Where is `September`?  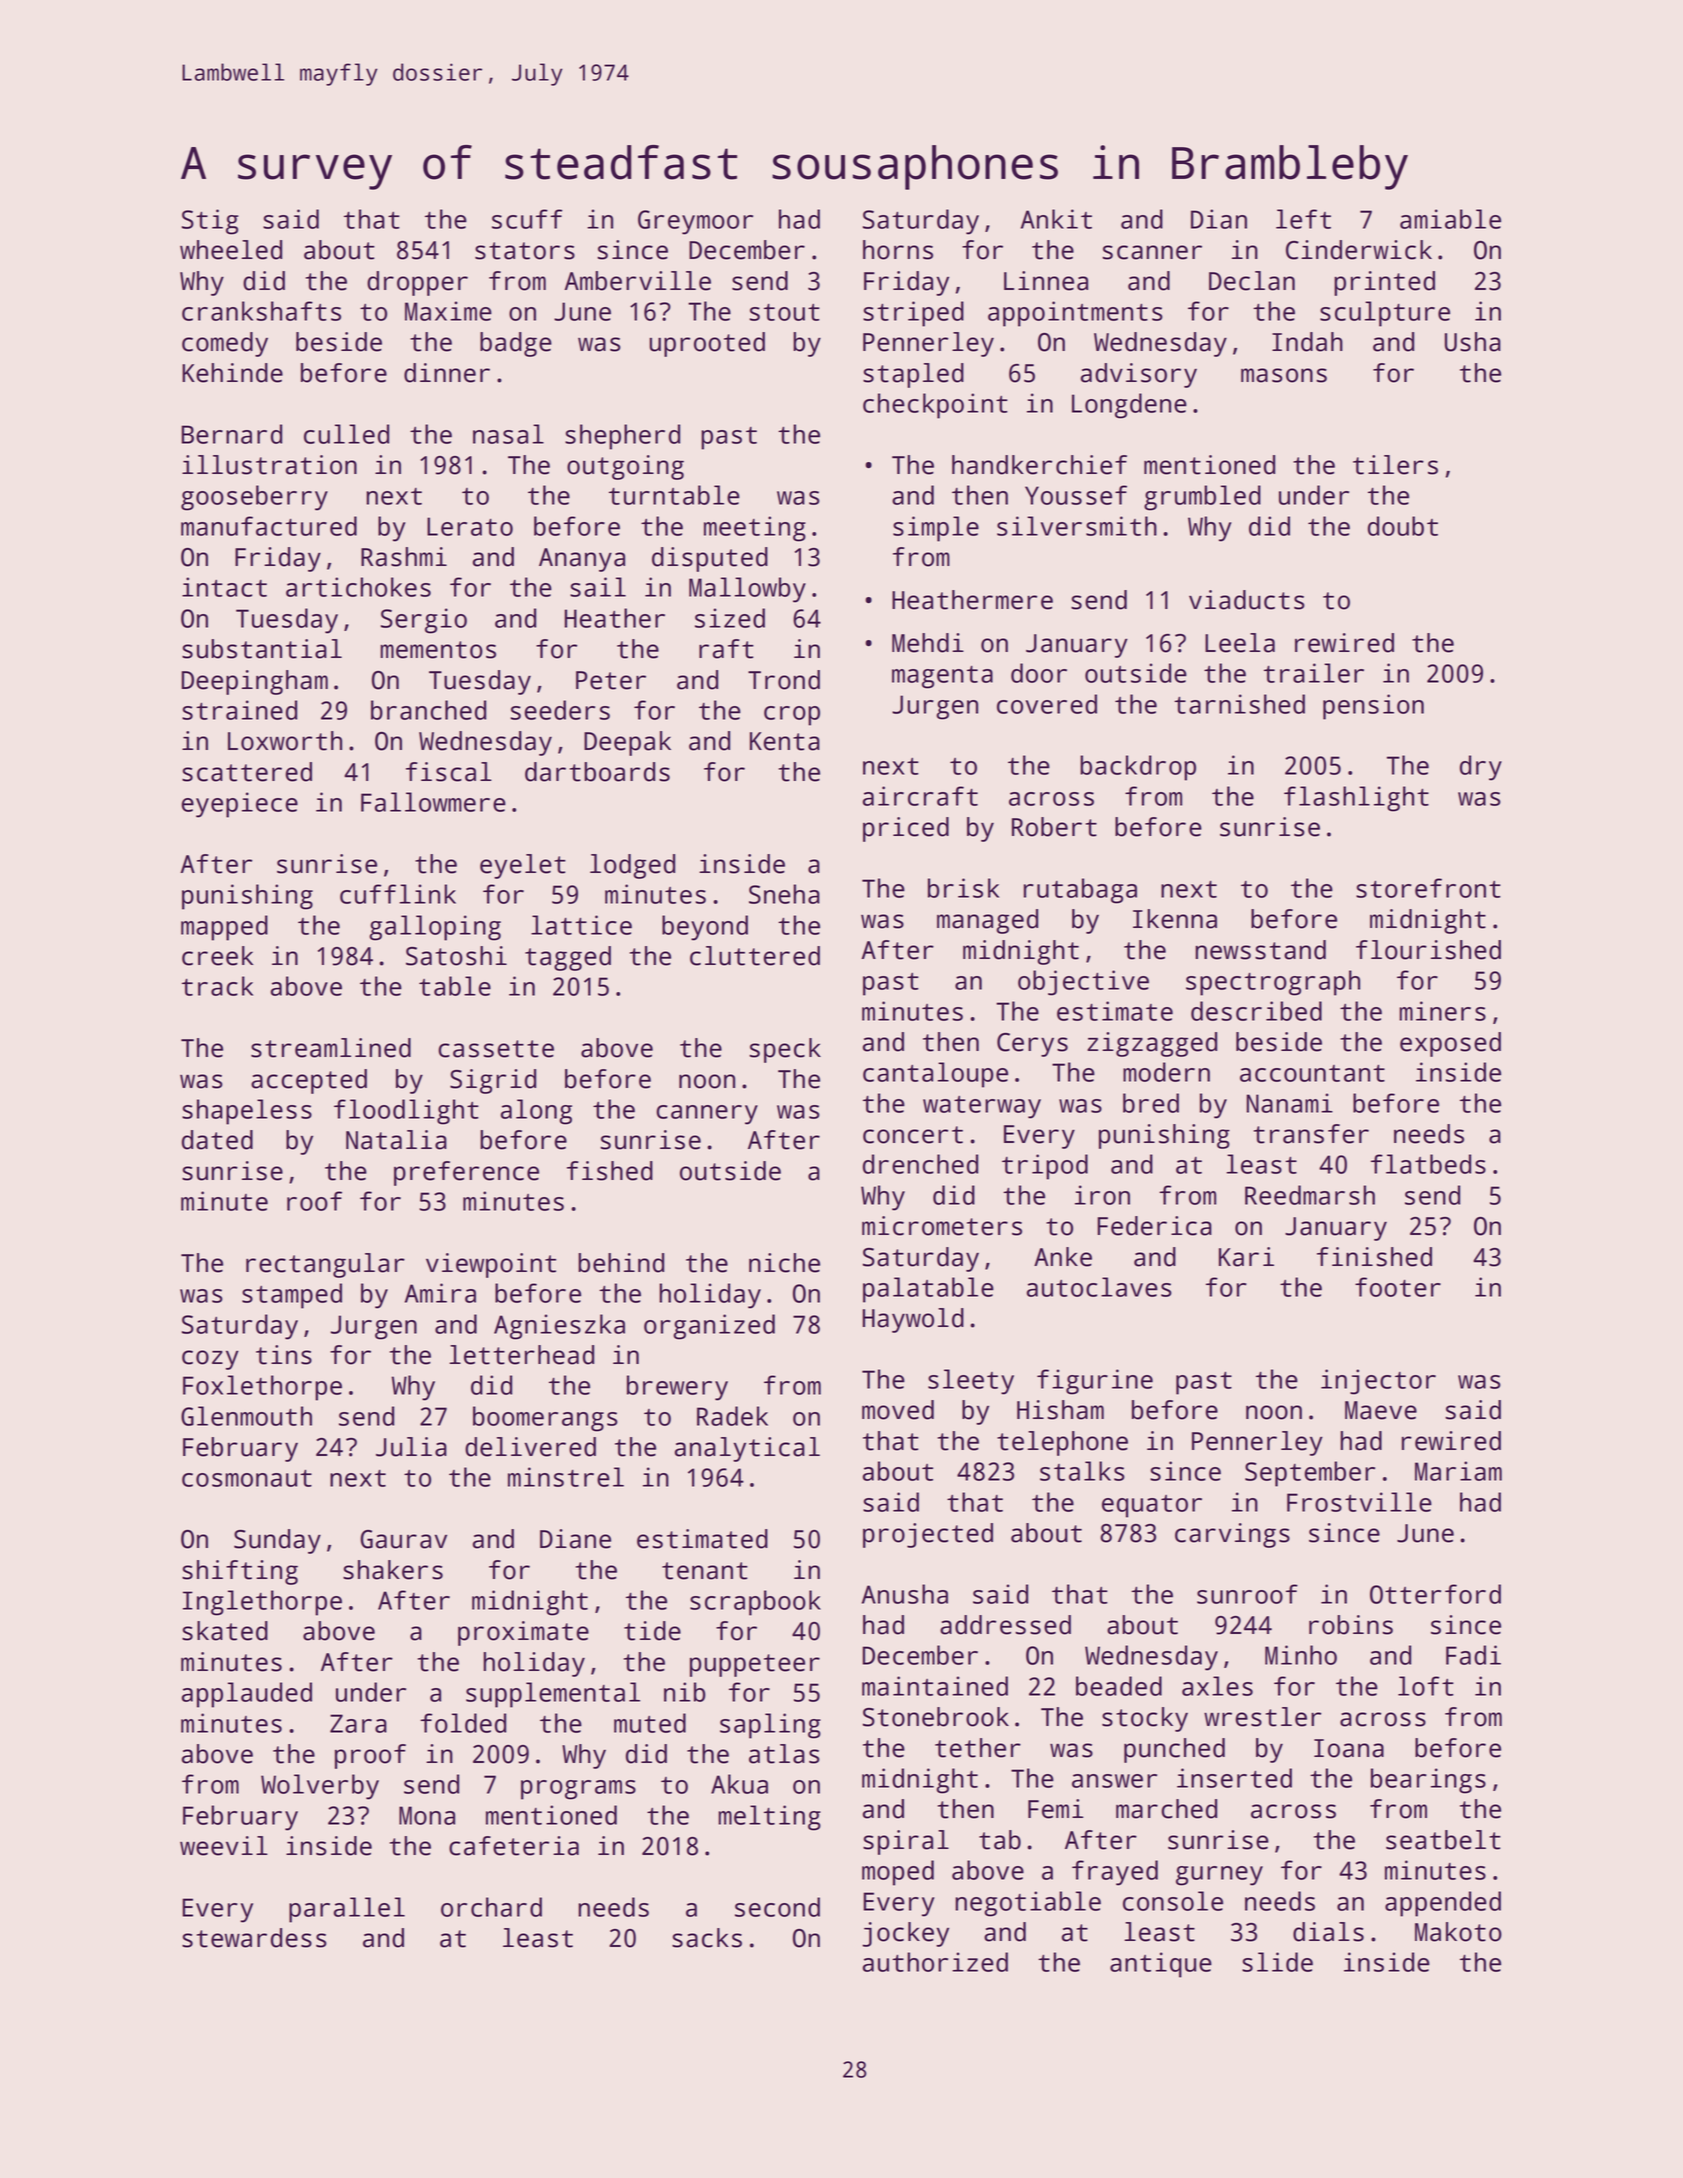
September is located at coordinates (1310, 1474).
